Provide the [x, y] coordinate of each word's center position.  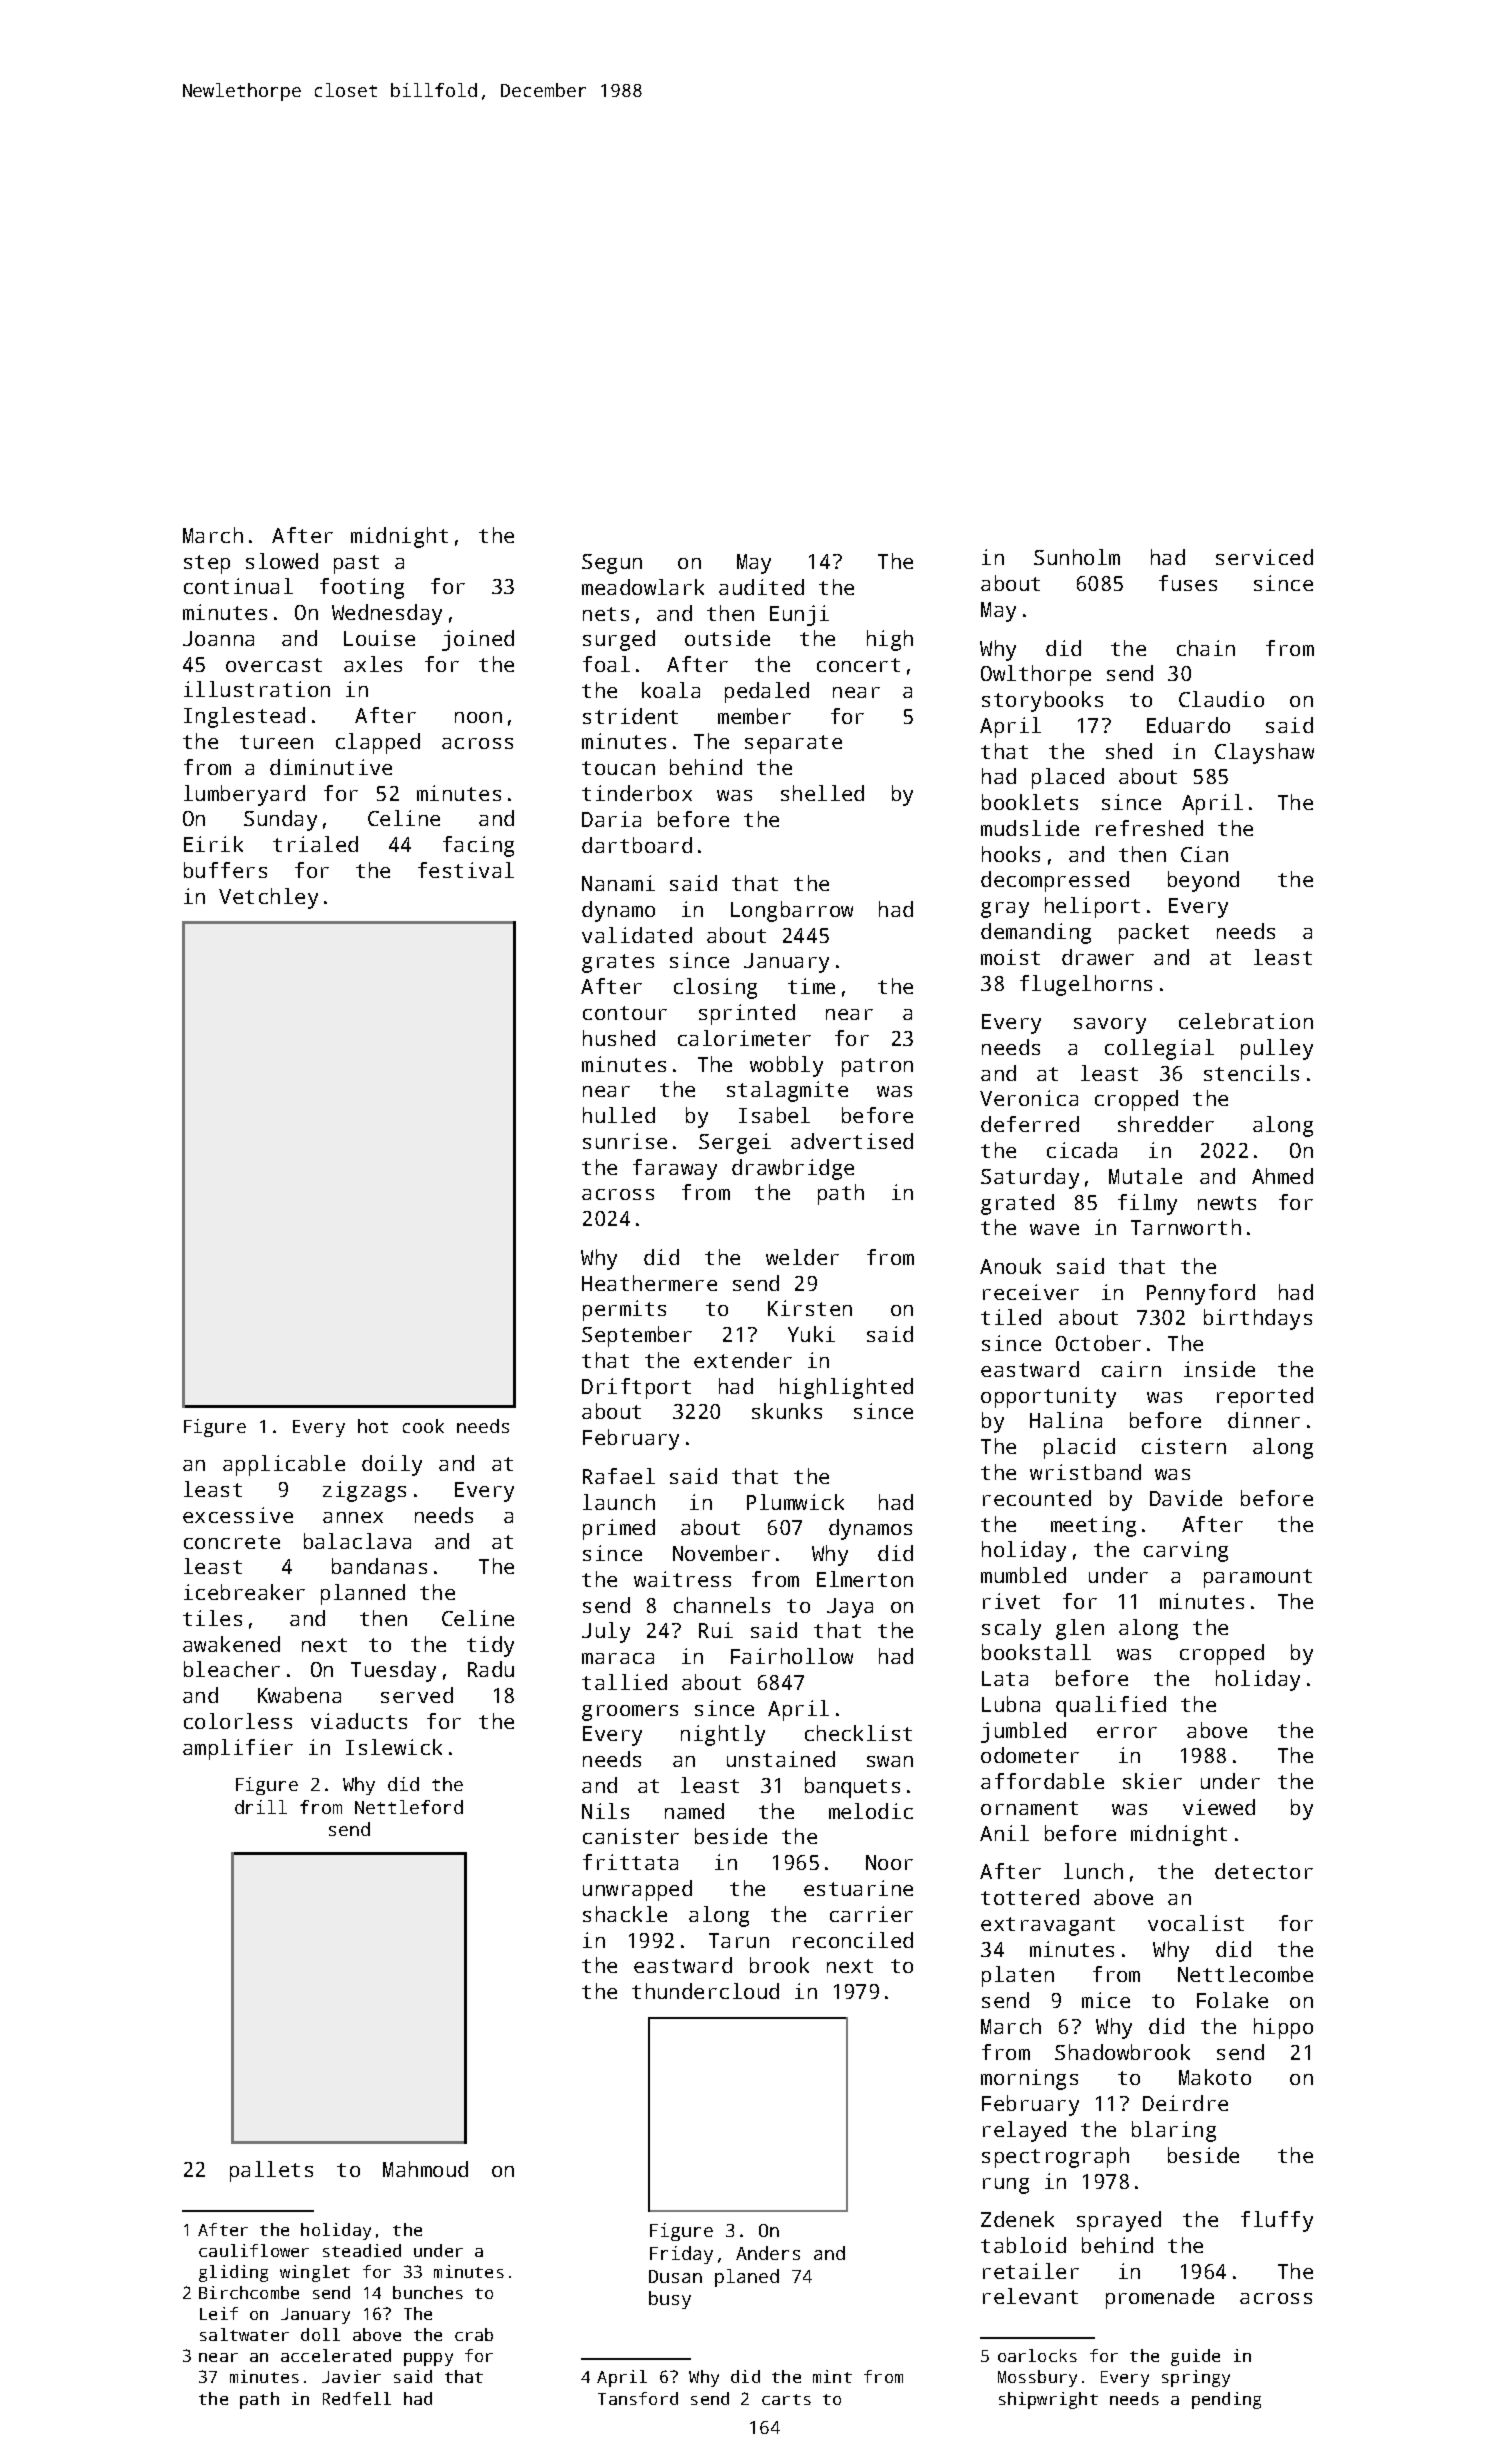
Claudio [1221, 699]
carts [786, 2399]
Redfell [357, 2398]
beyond [1203, 881]
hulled [619, 1115]
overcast [274, 665]
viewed [1219, 1807]
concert [858, 665]
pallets [271, 2171]
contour [625, 1013]
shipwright [1048, 2400]
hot [373, 1426]
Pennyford [1201, 1294]
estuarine [858, 1888]
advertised [852, 1141]
